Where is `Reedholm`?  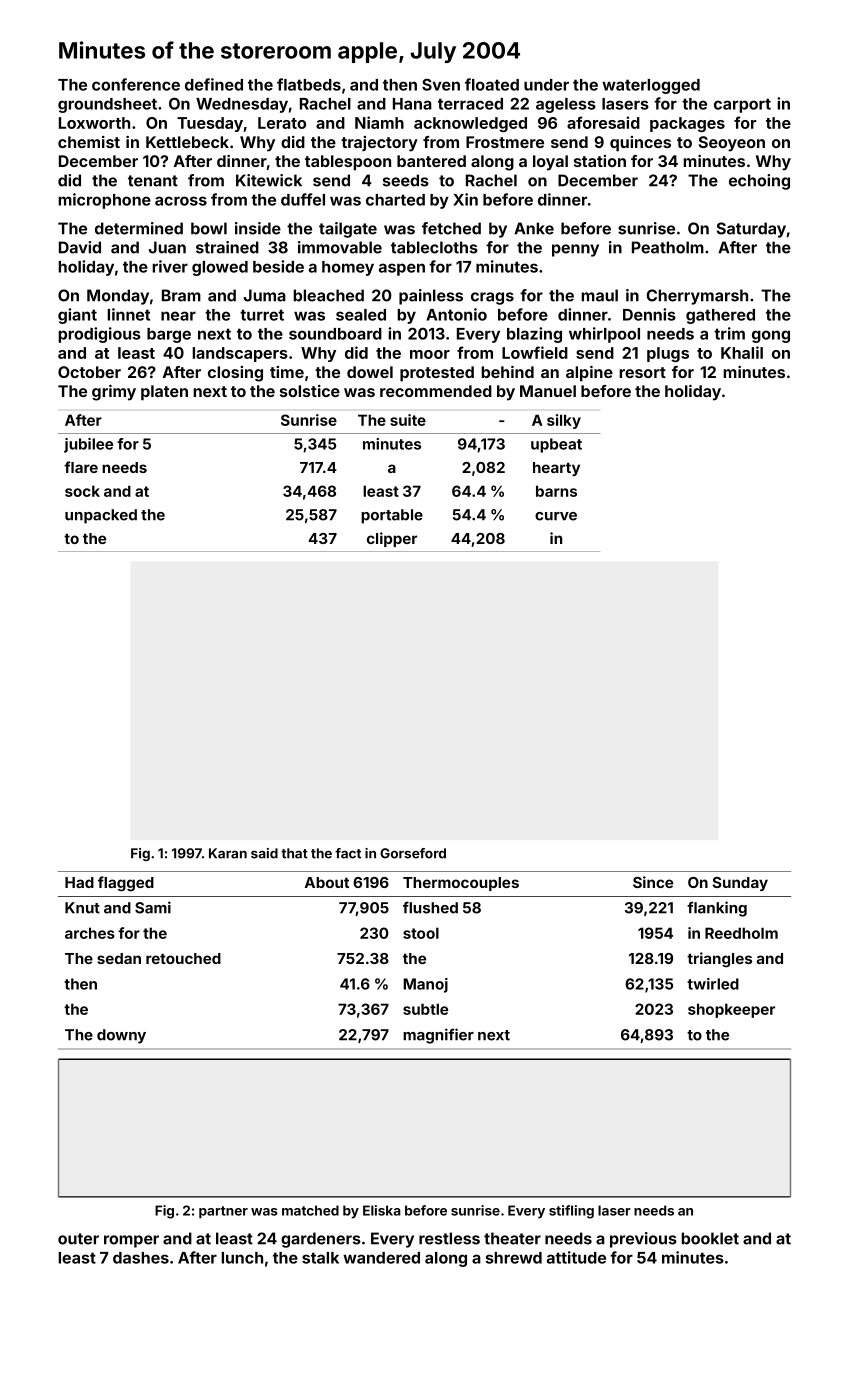 Reedholm is located at coordinates (741, 933).
